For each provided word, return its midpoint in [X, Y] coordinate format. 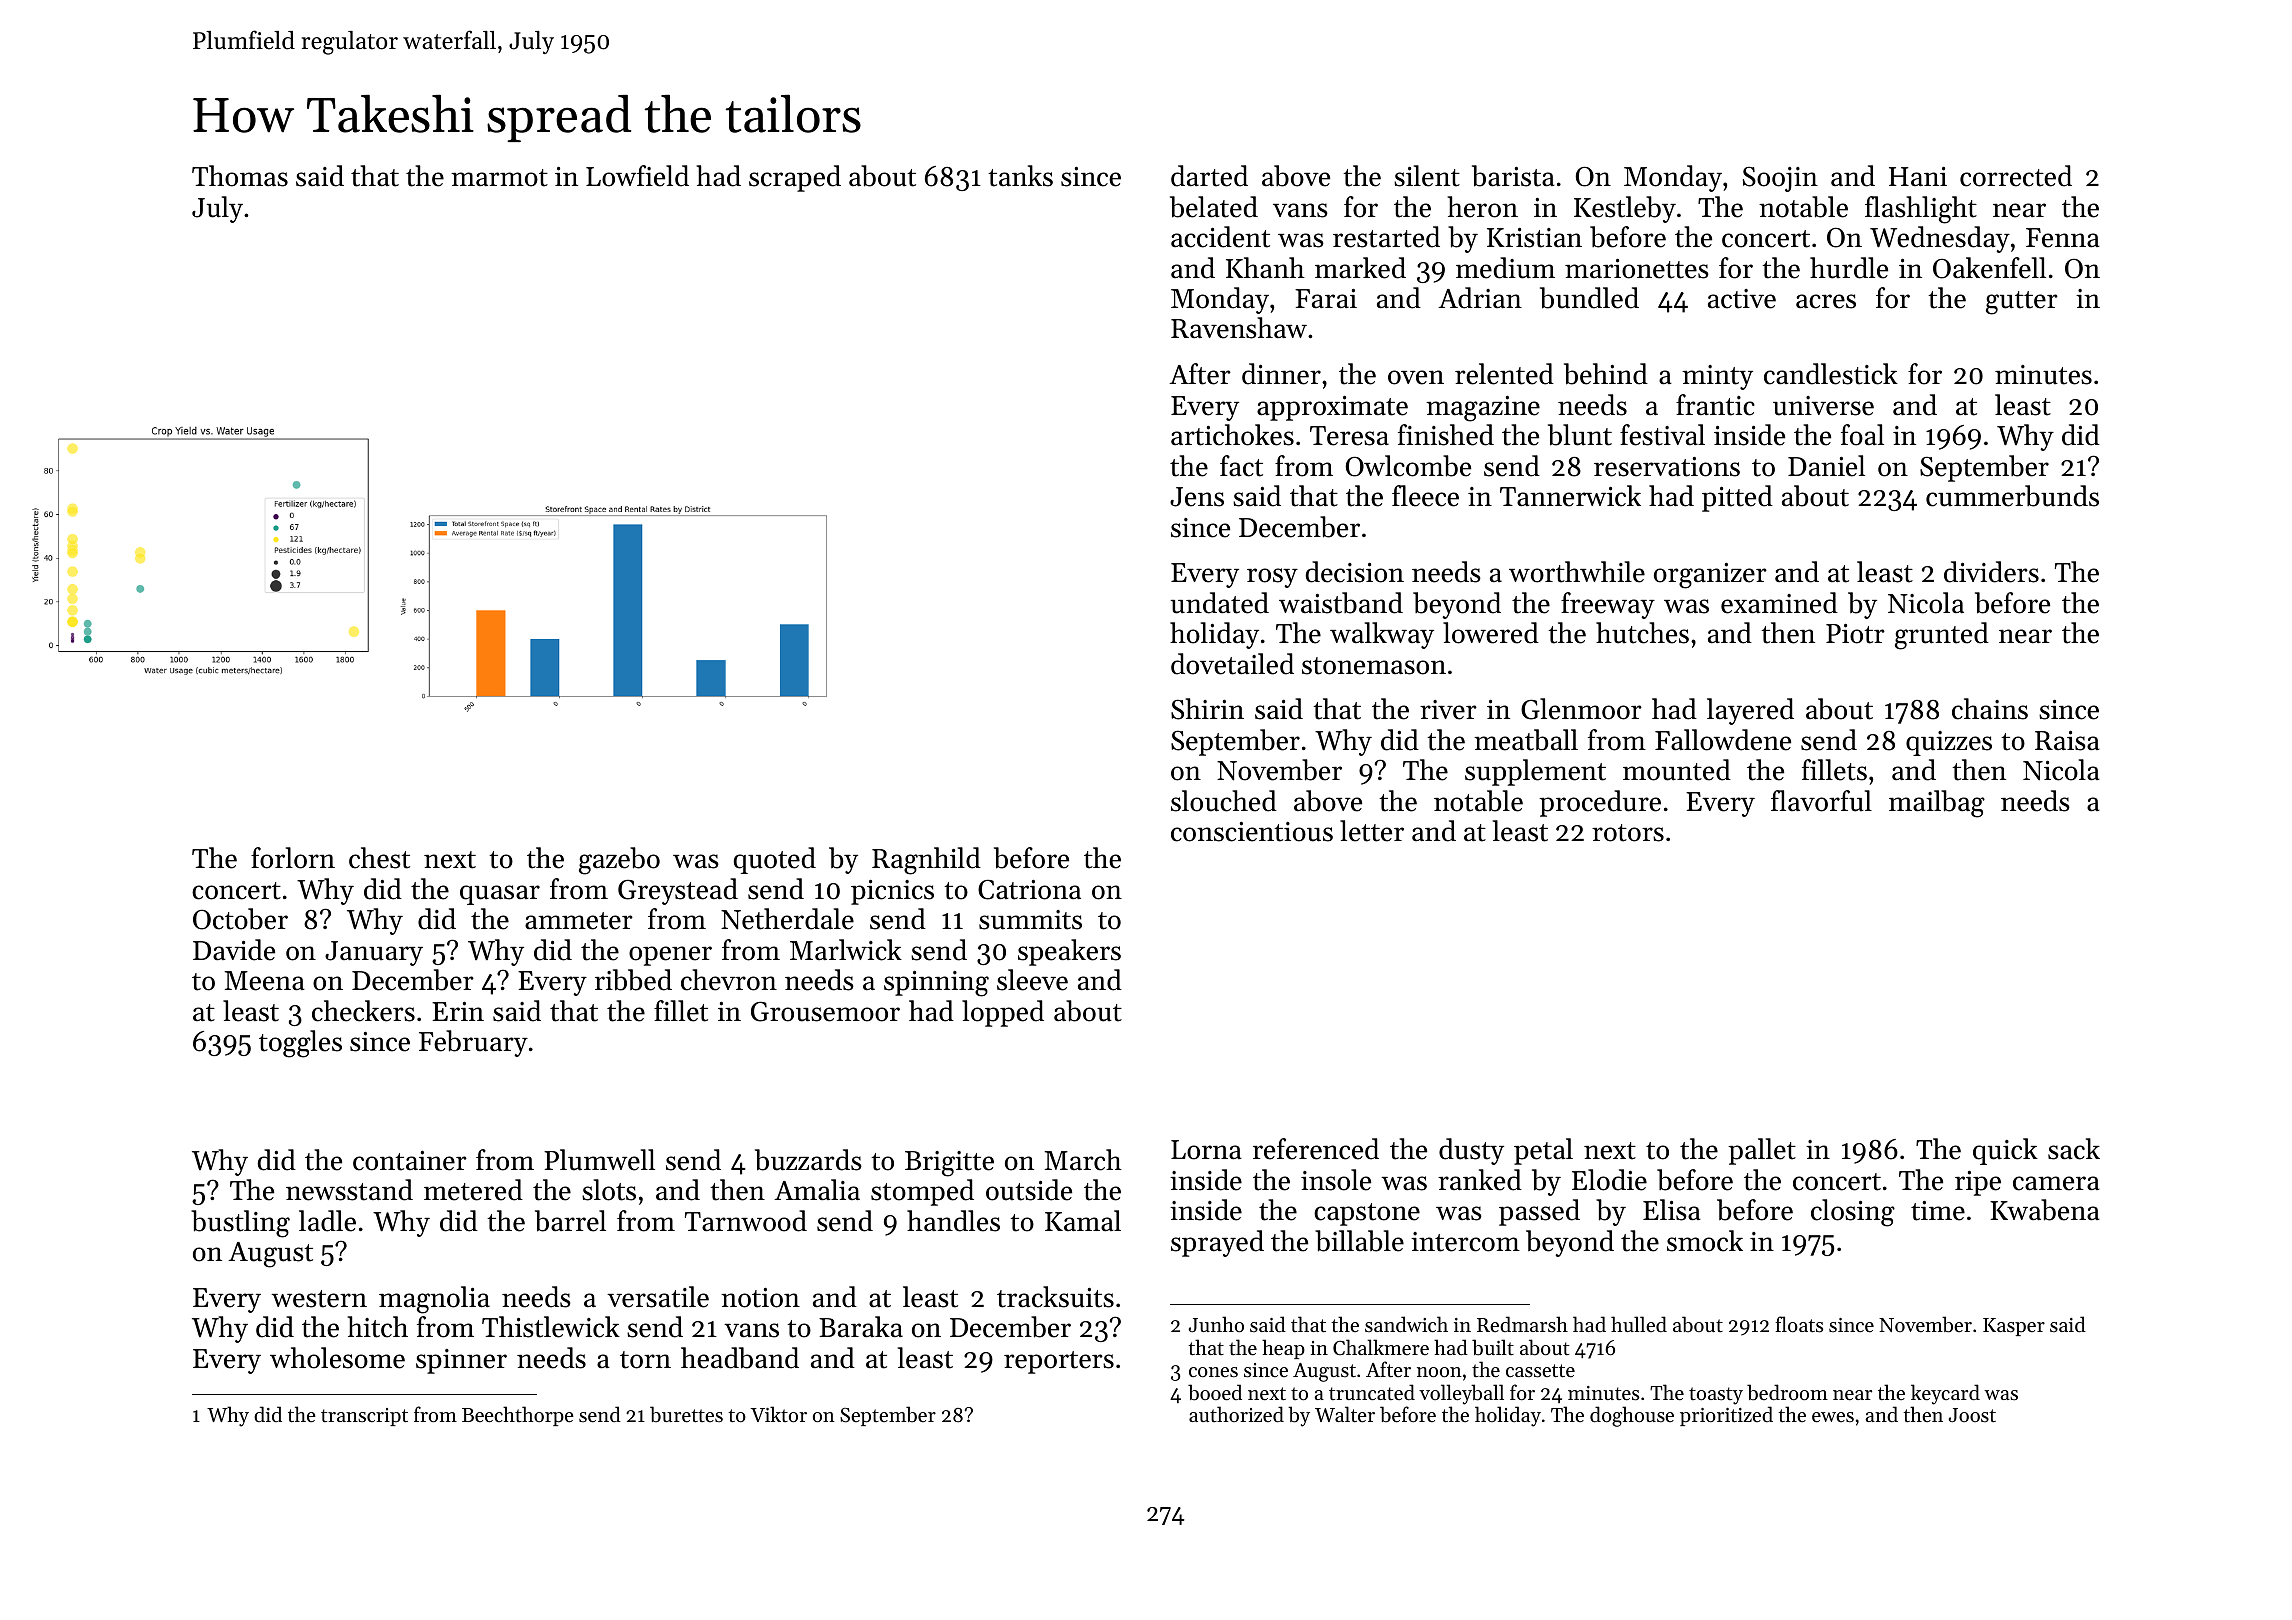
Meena [264, 981]
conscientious [1252, 832]
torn [645, 1360]
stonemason [1374, 666]
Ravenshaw [1239, 328]
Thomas [240, 176]
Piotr [1855, 634]
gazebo [619, 861]
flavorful [1821, 801]
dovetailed [1232, 664]
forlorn [293, 858]
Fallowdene [1723, 740]
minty [1717, 377]
